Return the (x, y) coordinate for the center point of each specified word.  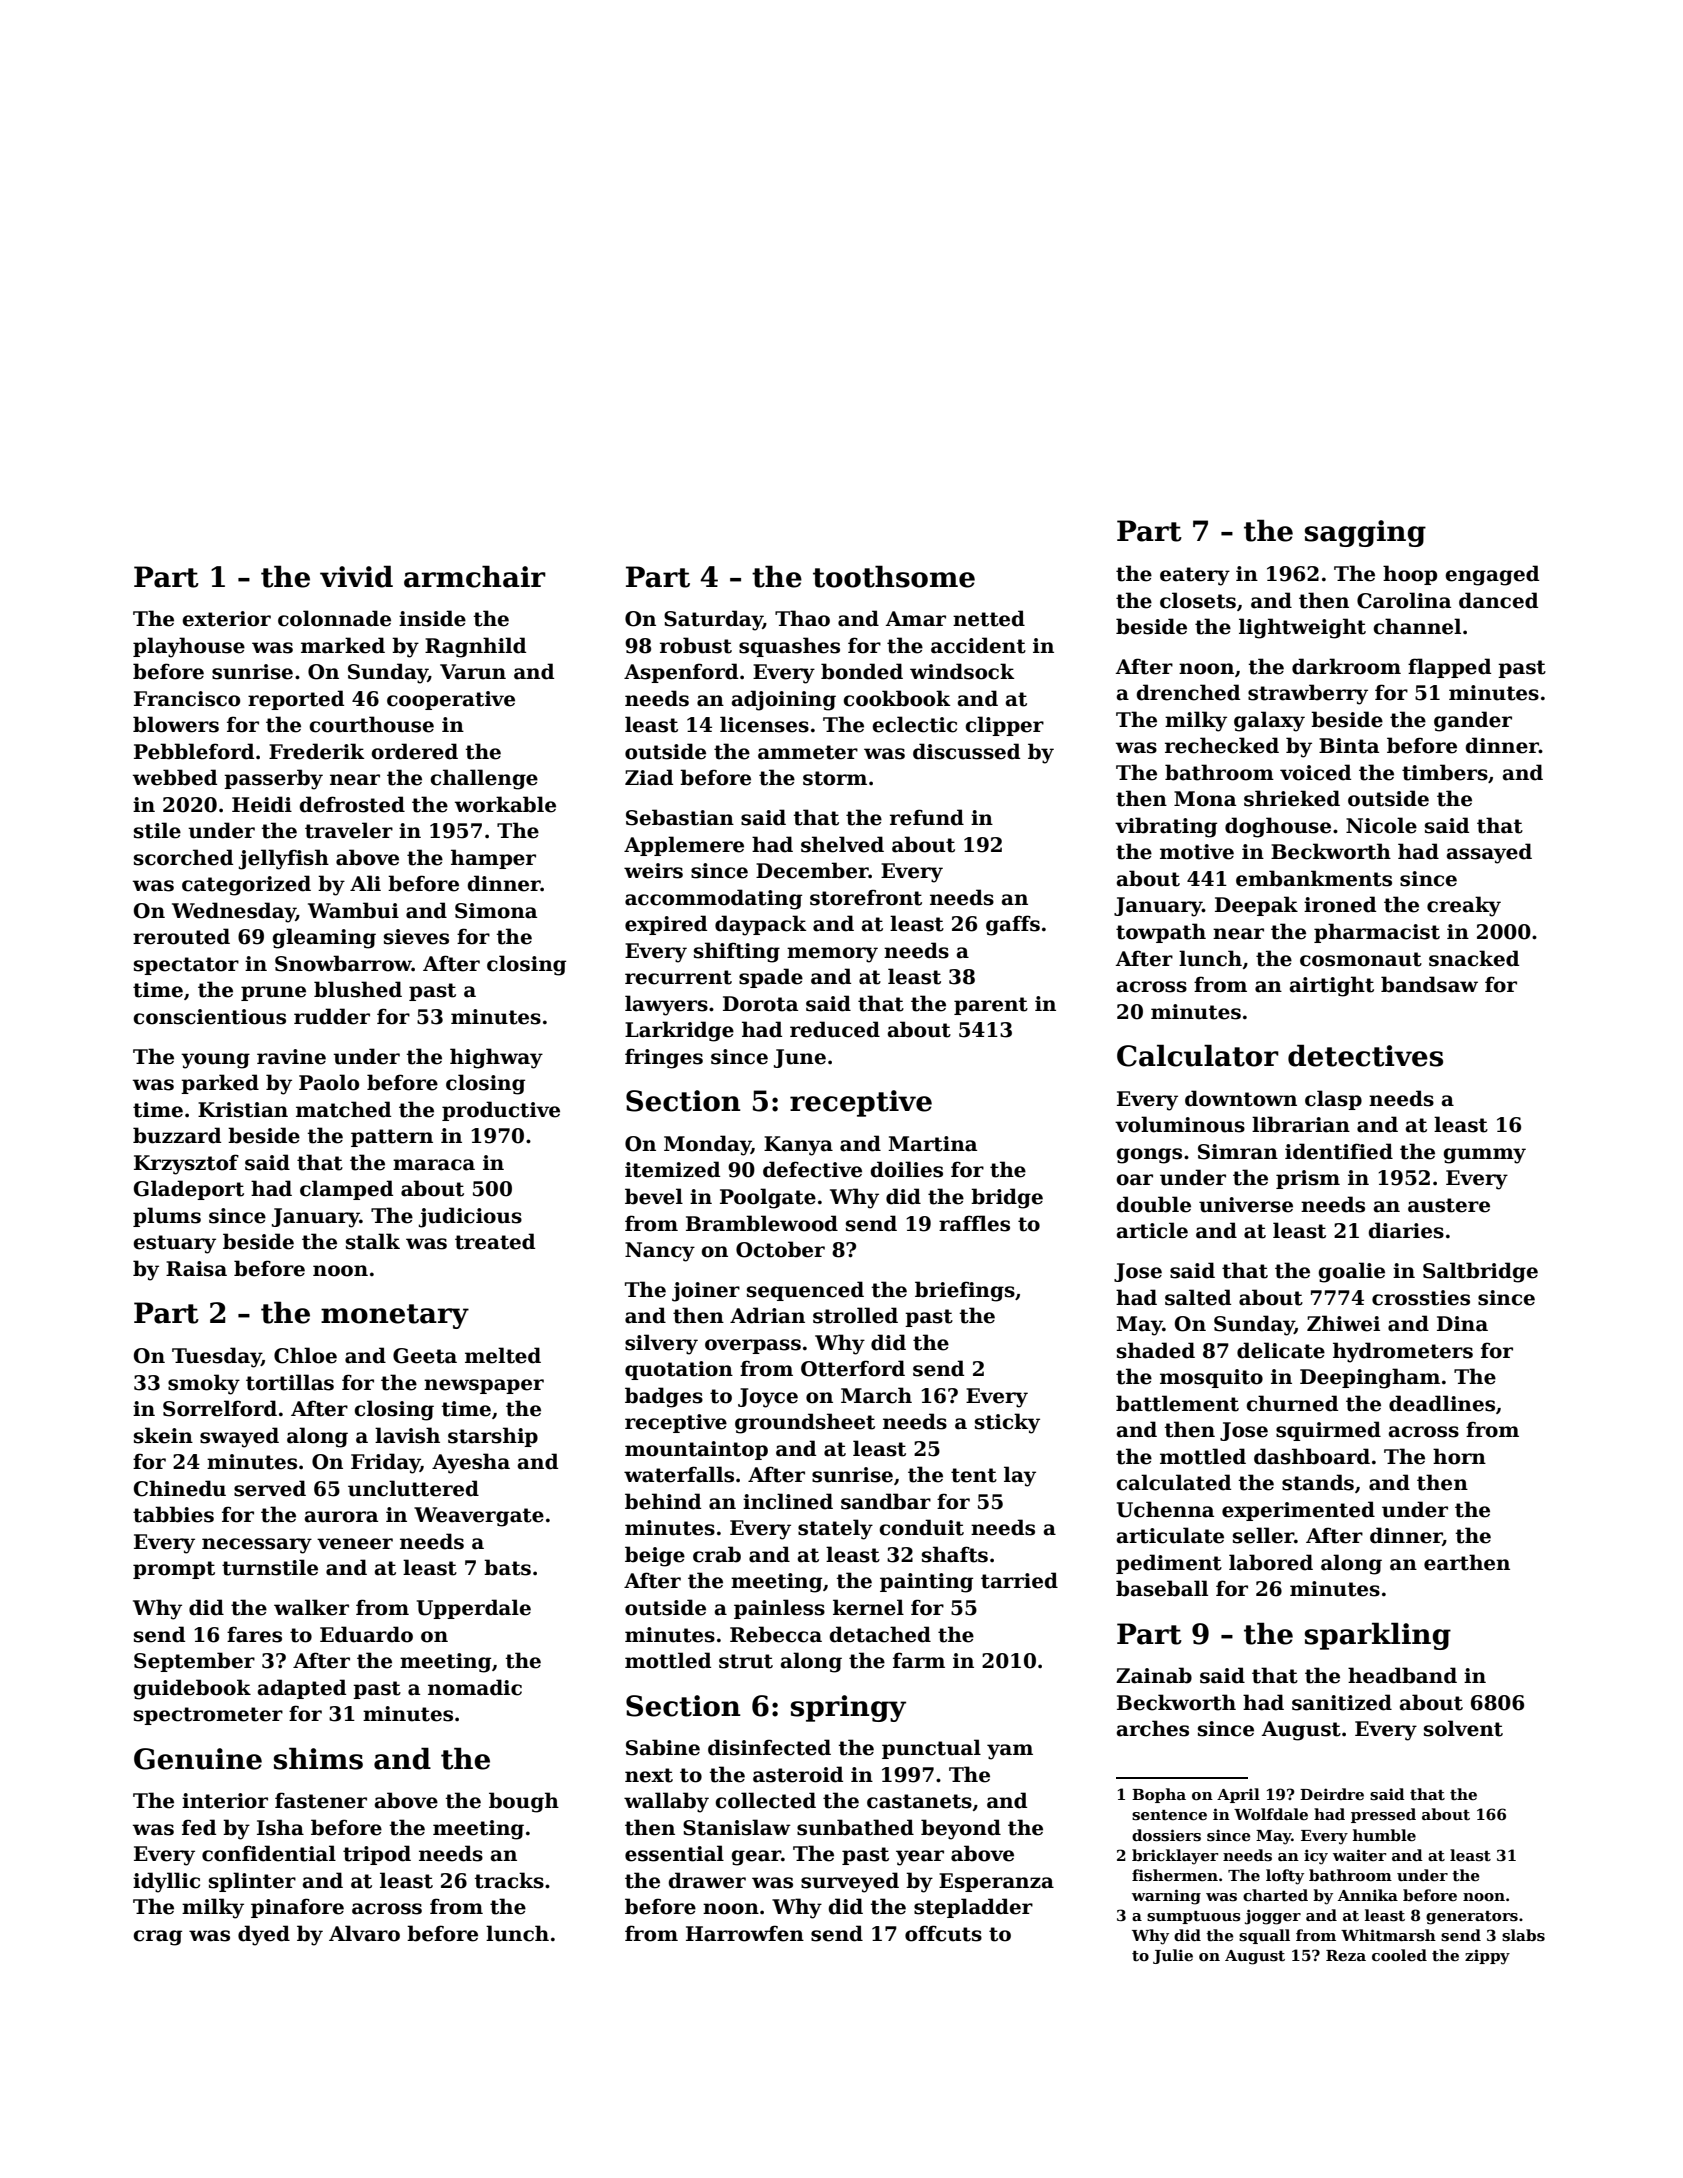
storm (835, 778)
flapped (1449, 668)
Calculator (1198, 1055)
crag (157, 1938)
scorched (183, 857)
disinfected (769, 1747)
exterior (226, 619)
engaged (1492, 575)
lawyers (666, 1005)
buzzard (177, 1135)
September (194, 1662)
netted (989, 618)
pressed (1383, 1815)
